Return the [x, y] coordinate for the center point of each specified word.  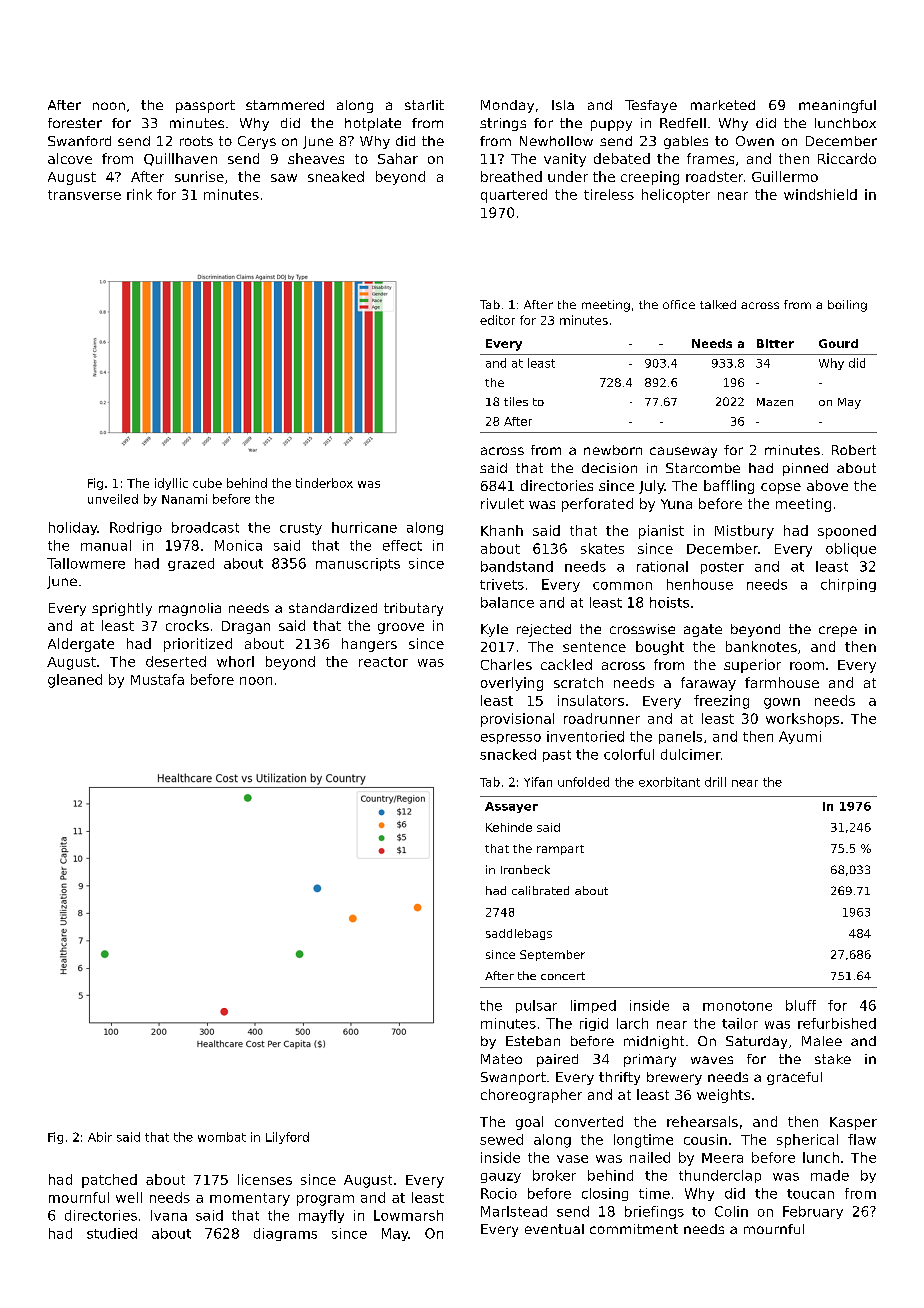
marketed [723, 105]
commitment [634, 1229]
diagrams [285, 1234]
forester [75, 123]
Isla [563, 105]
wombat [222, 1137]
